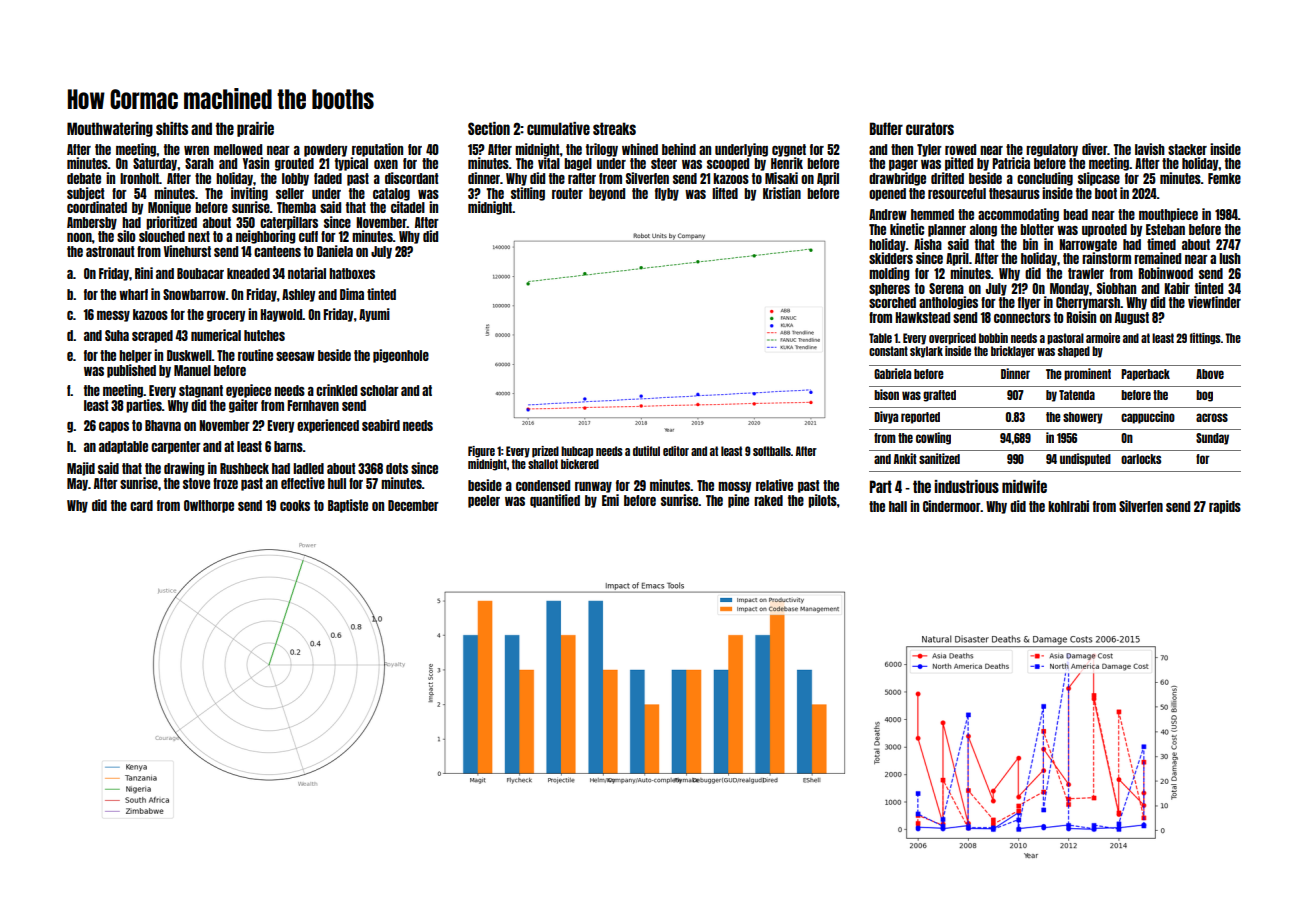  I want to click on across, so click(1212, 417).
